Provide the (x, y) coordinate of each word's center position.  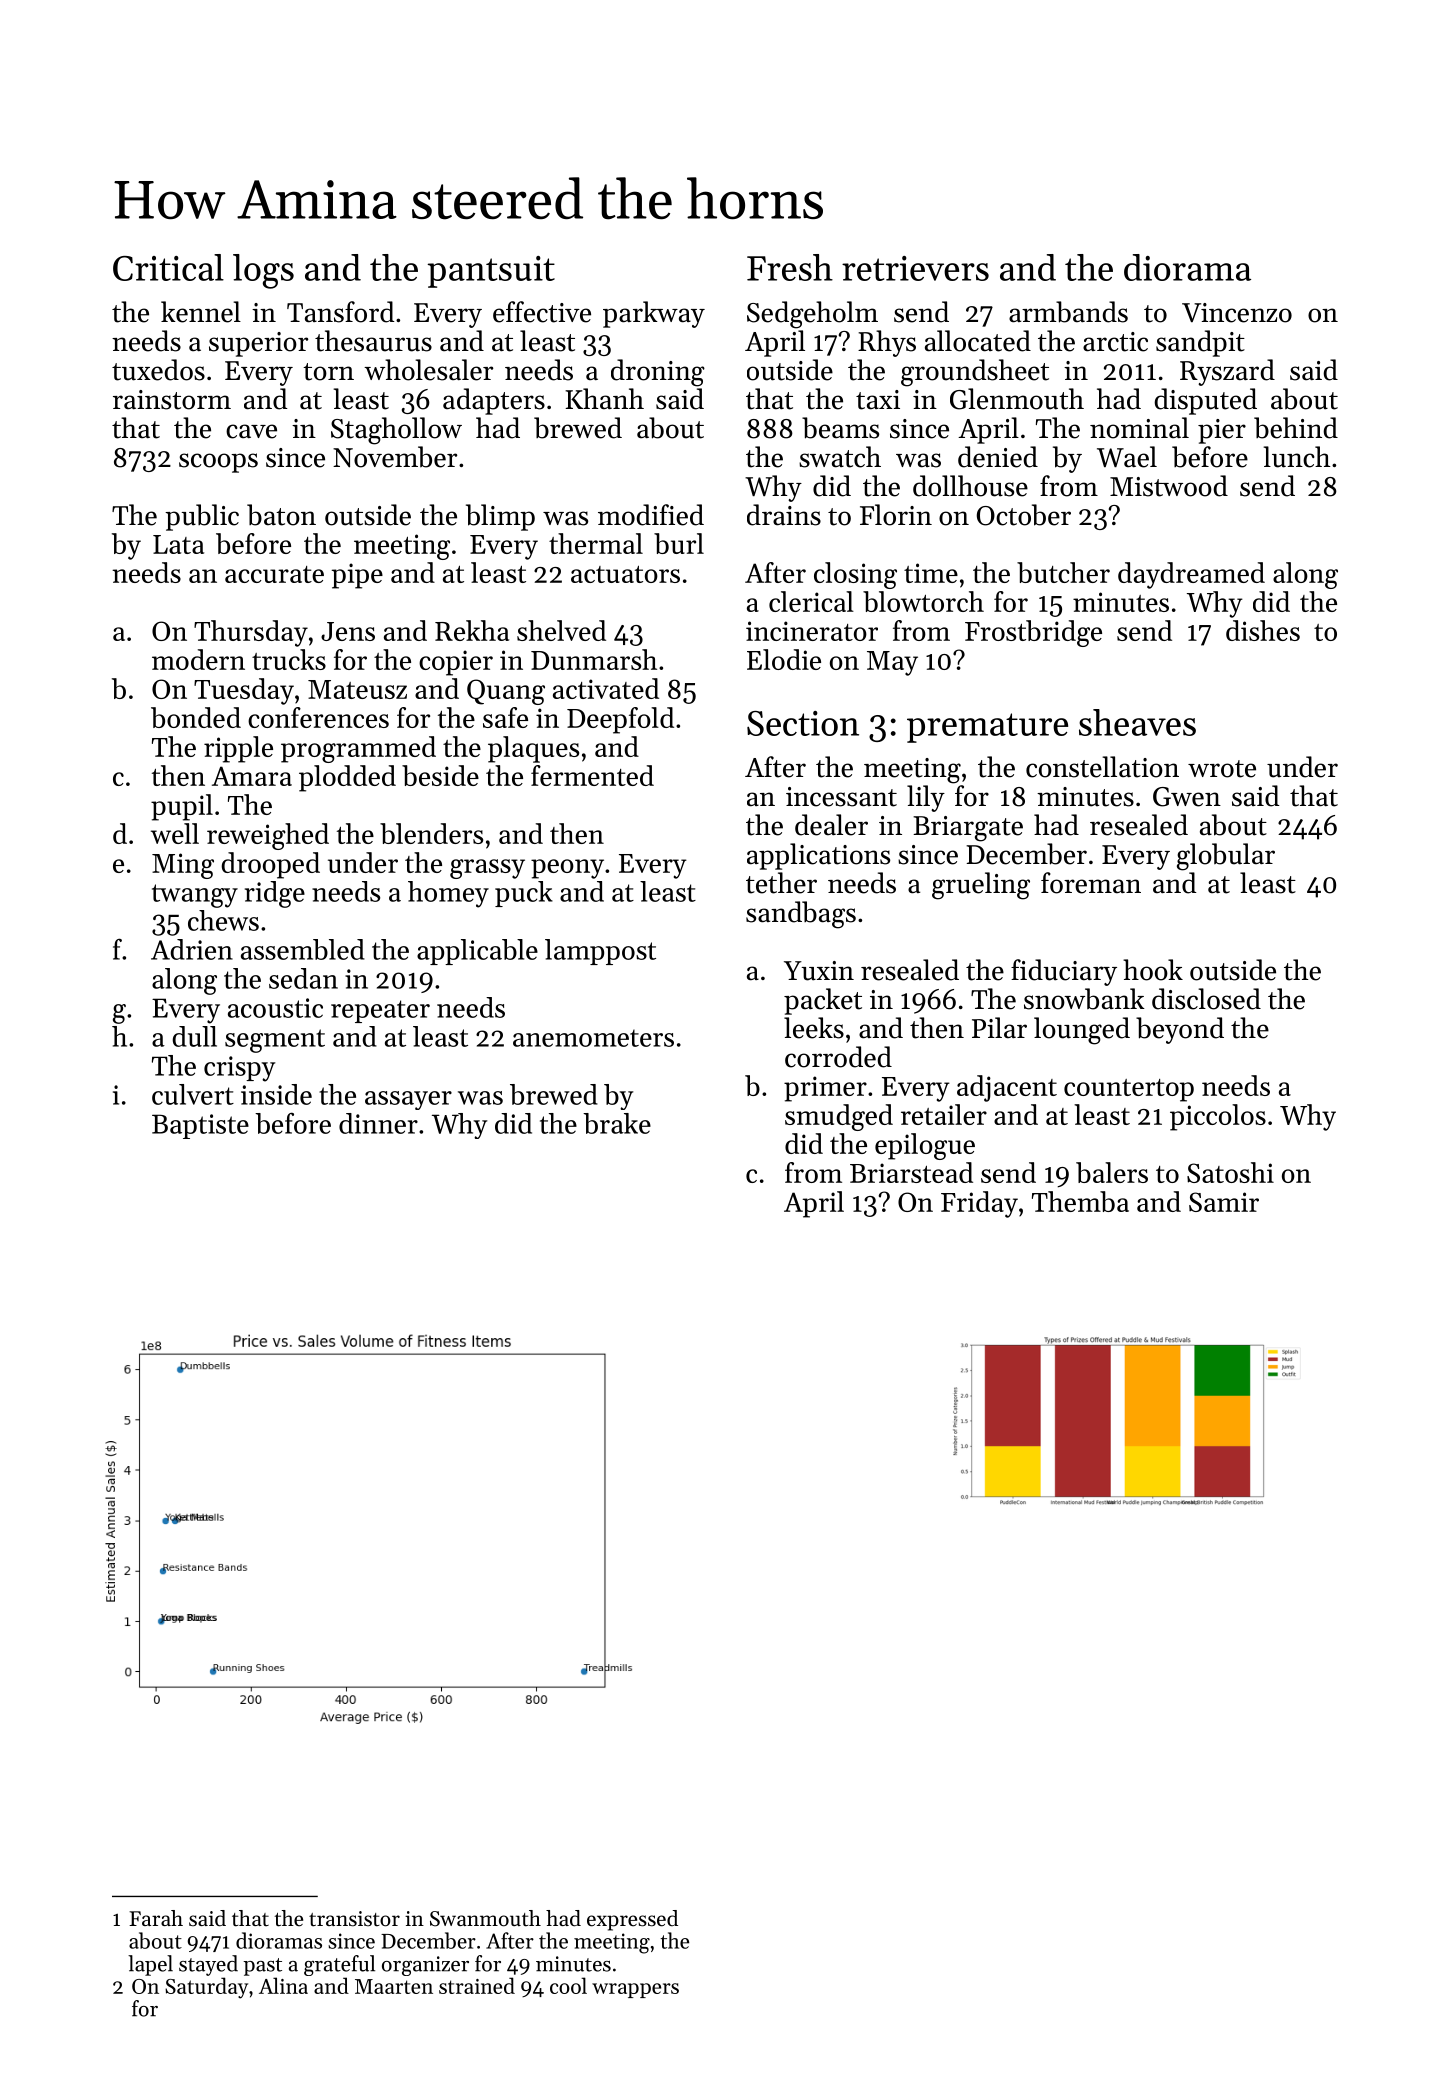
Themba (1080, 1201)
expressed (632, 1920)
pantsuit (491, 272)
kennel (201, 312)
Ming (183, 866)
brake (617, 1123)
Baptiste (200, 1126)
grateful (339, 1965)
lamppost (600, 952)
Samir (1224, 1202)
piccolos (1218, 1117)
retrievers (915, 268)
